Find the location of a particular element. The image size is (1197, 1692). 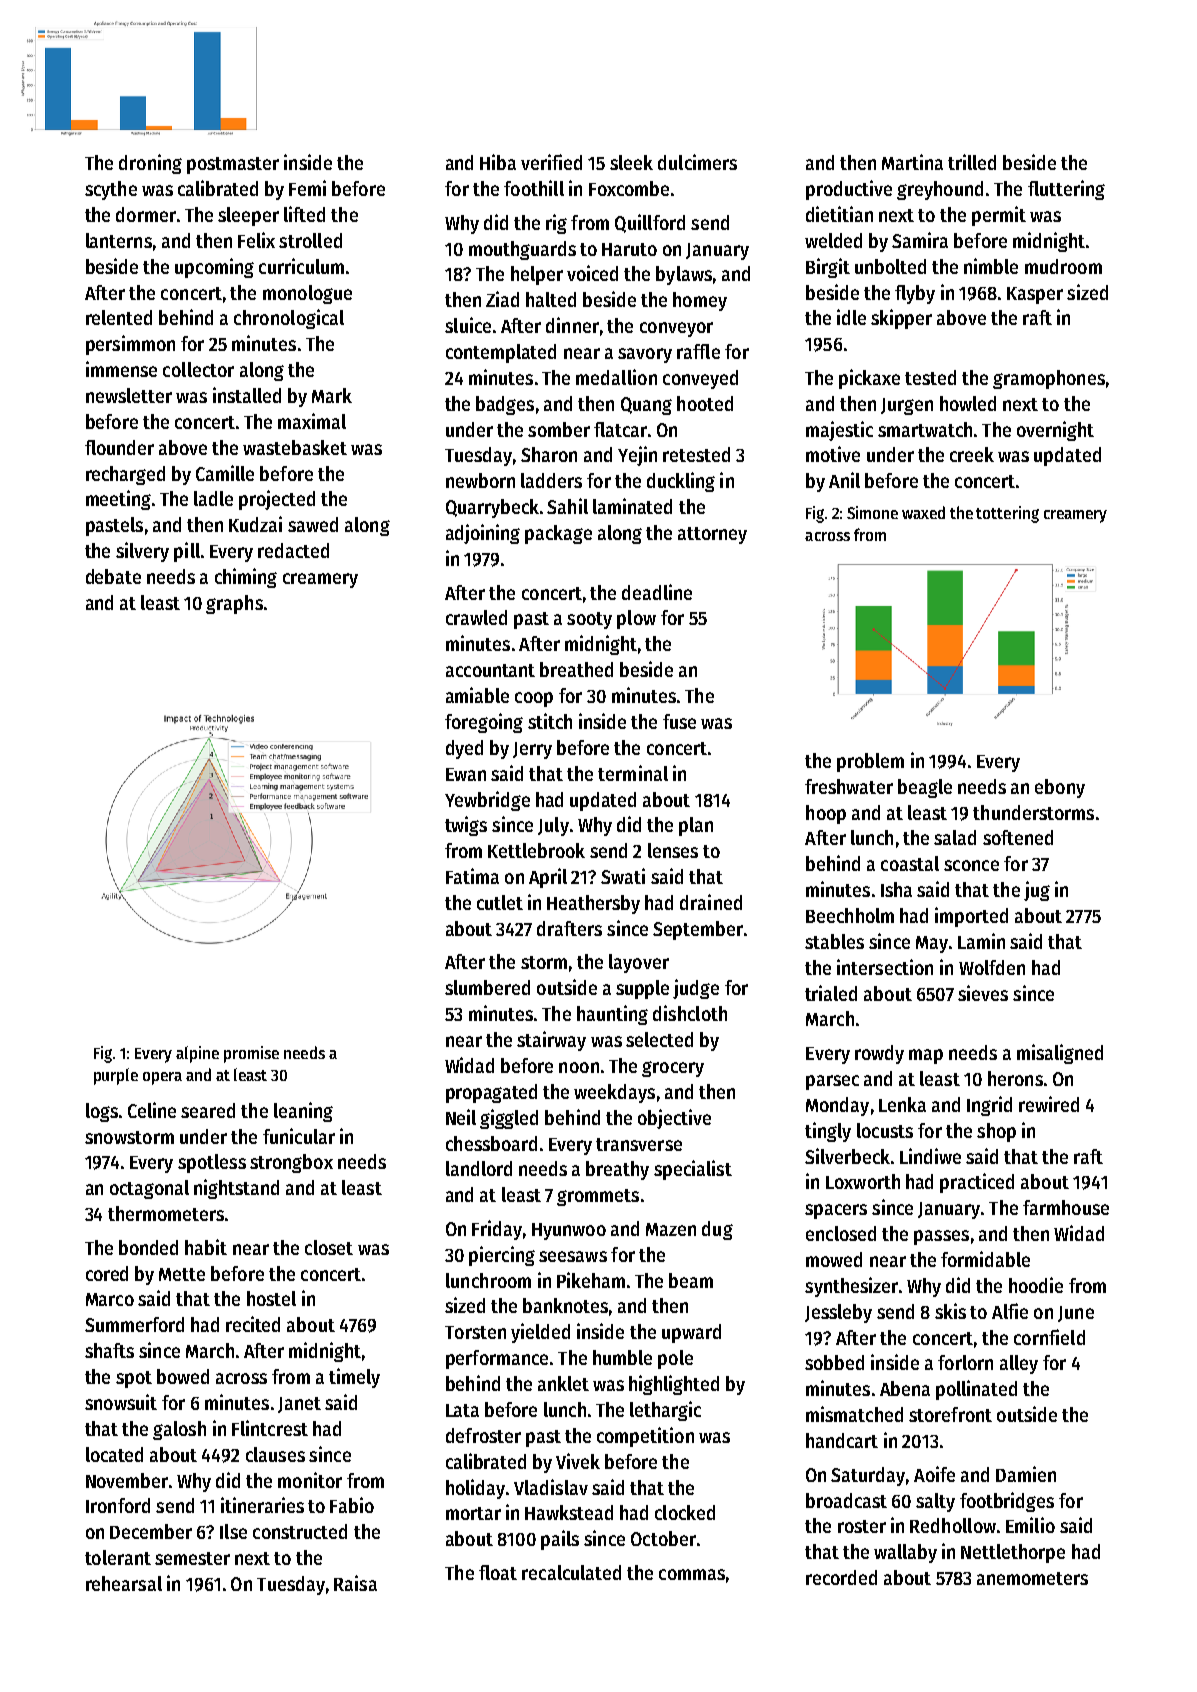

purple is located at coordinates (116, 1076).
